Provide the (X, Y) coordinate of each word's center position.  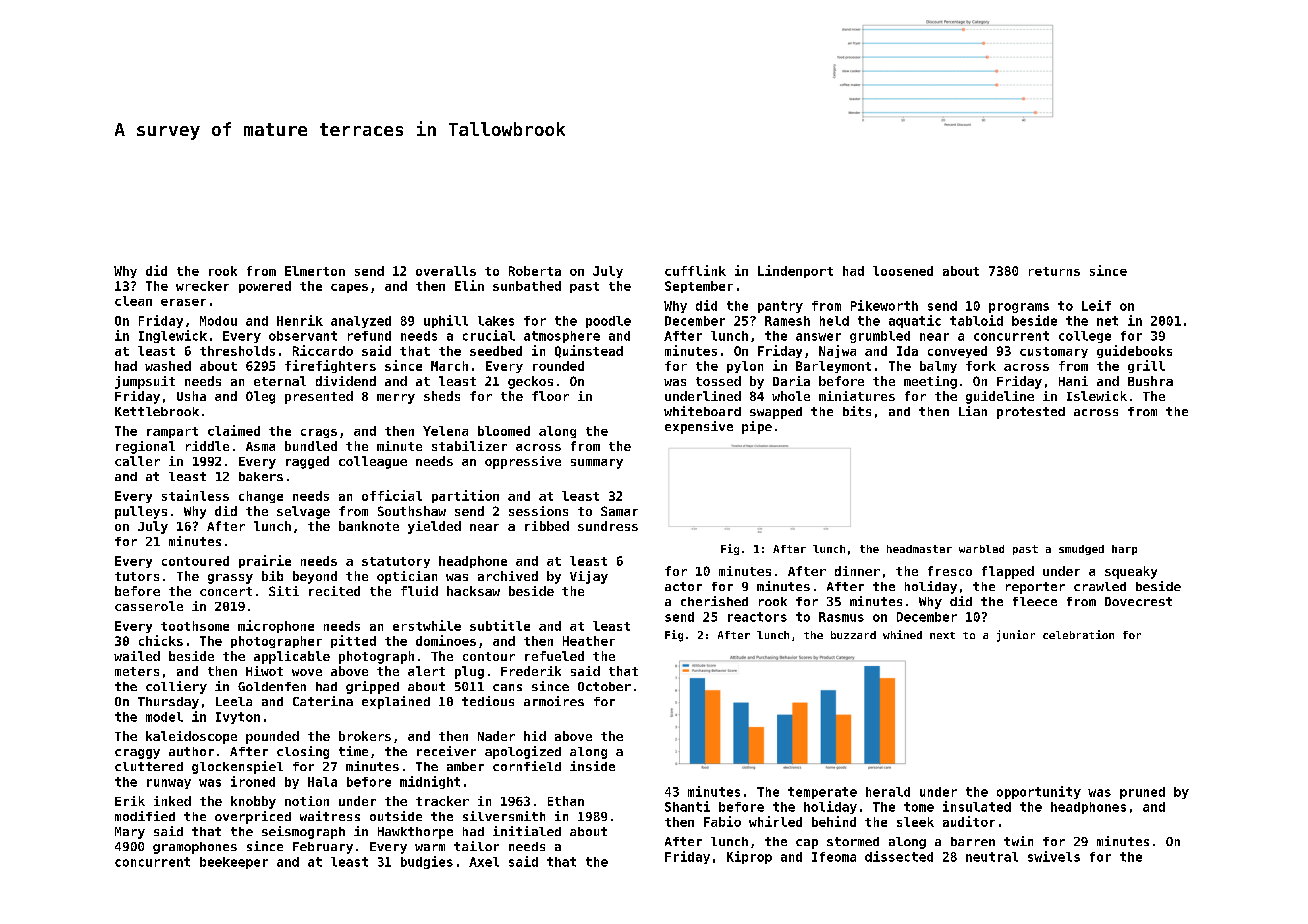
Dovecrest (1138, 601)
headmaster (919, 549)
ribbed (547, 526)
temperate (822, 793)
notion (307, 801)
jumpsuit (145, 382)
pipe (757, 427)
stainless (195, 495)
